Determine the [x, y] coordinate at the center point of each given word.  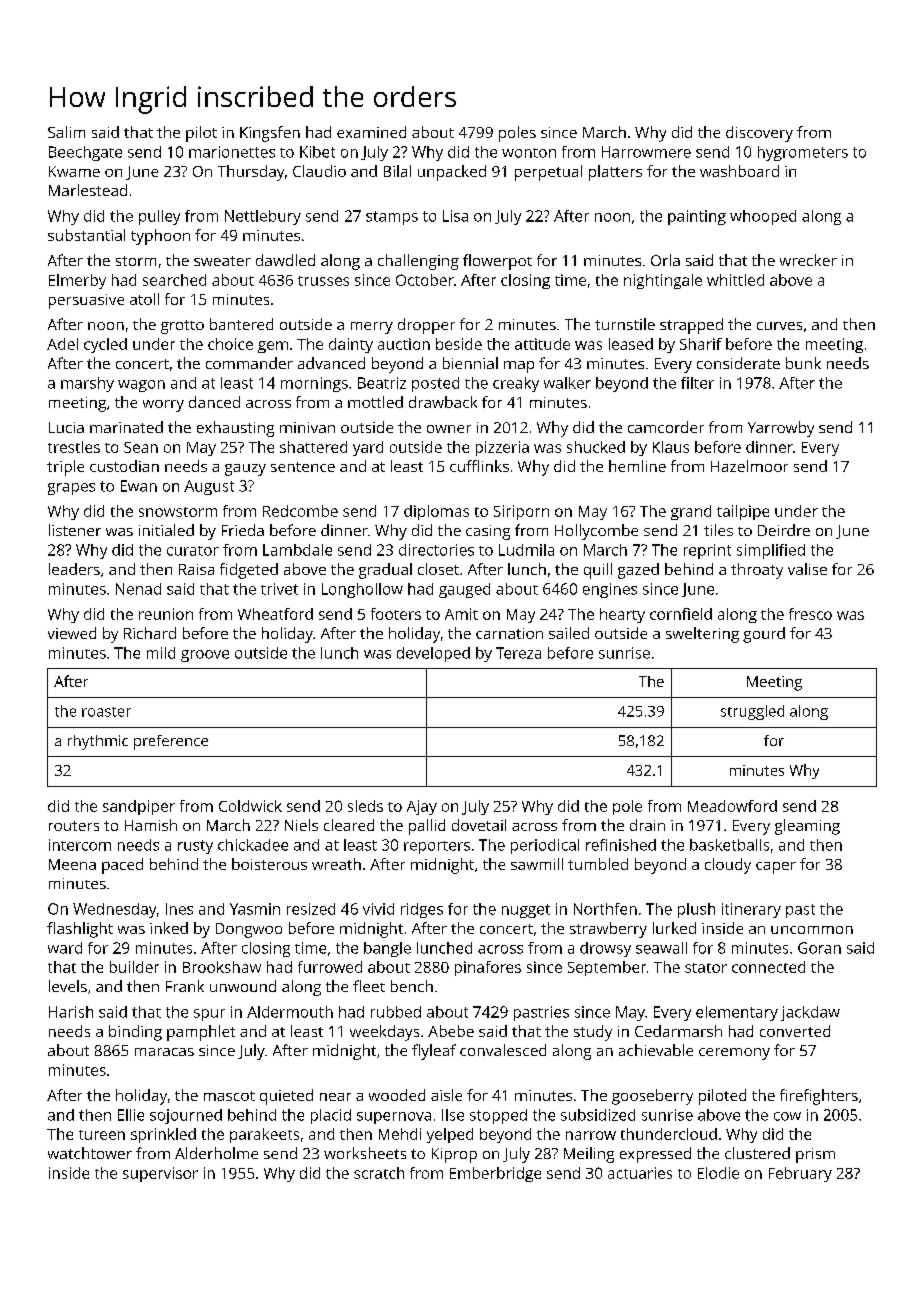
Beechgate [85, 153]
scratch [379, 1173]
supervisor [160, 1174]
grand [691, 512]
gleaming [807, 827]
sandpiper [139, 807]
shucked [596, 447]
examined [371, 132]
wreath [336, 864]
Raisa [196, 569]
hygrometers [803, 153]
